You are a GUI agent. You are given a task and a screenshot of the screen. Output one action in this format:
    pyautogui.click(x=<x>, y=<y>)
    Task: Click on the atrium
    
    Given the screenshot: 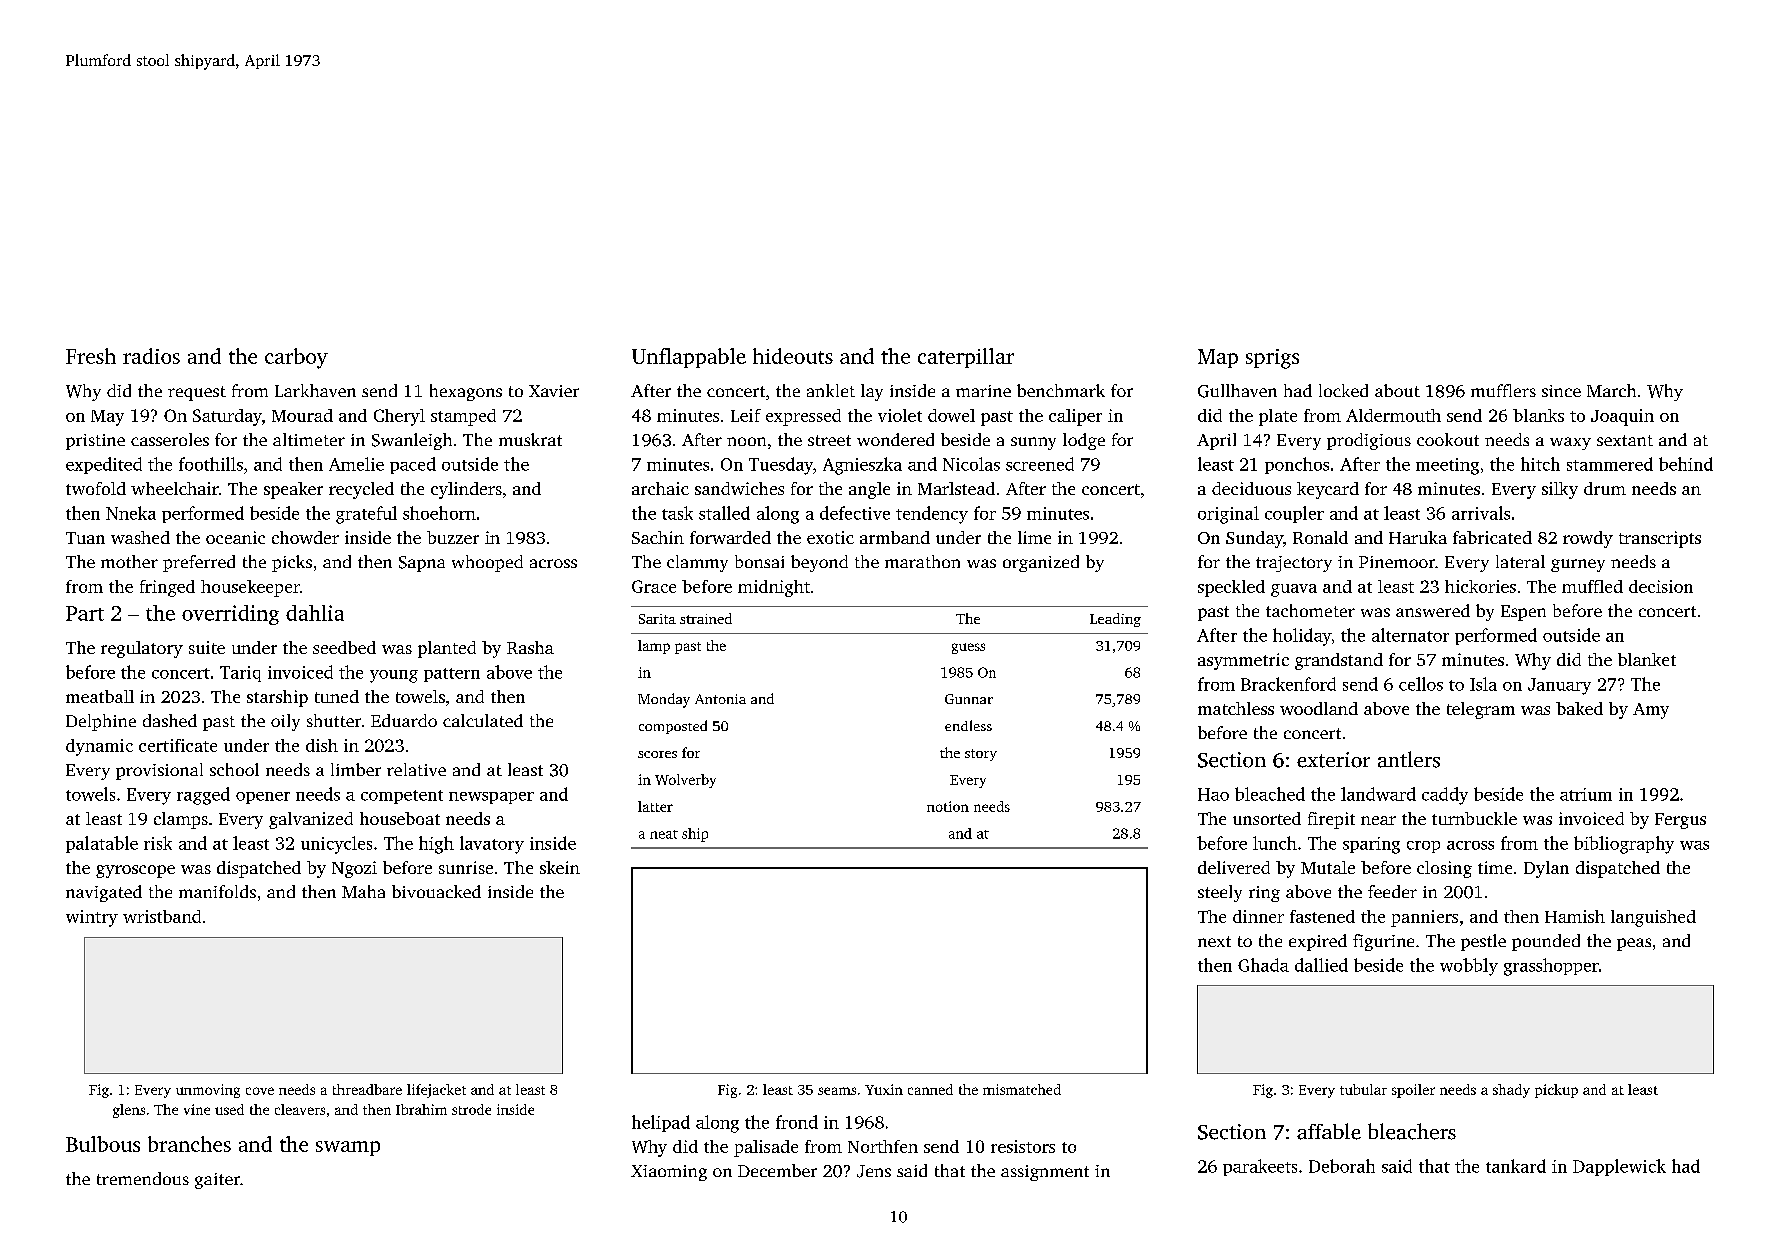 What is the action you would take?
    pyautogui.click(x=1586, y=794)
